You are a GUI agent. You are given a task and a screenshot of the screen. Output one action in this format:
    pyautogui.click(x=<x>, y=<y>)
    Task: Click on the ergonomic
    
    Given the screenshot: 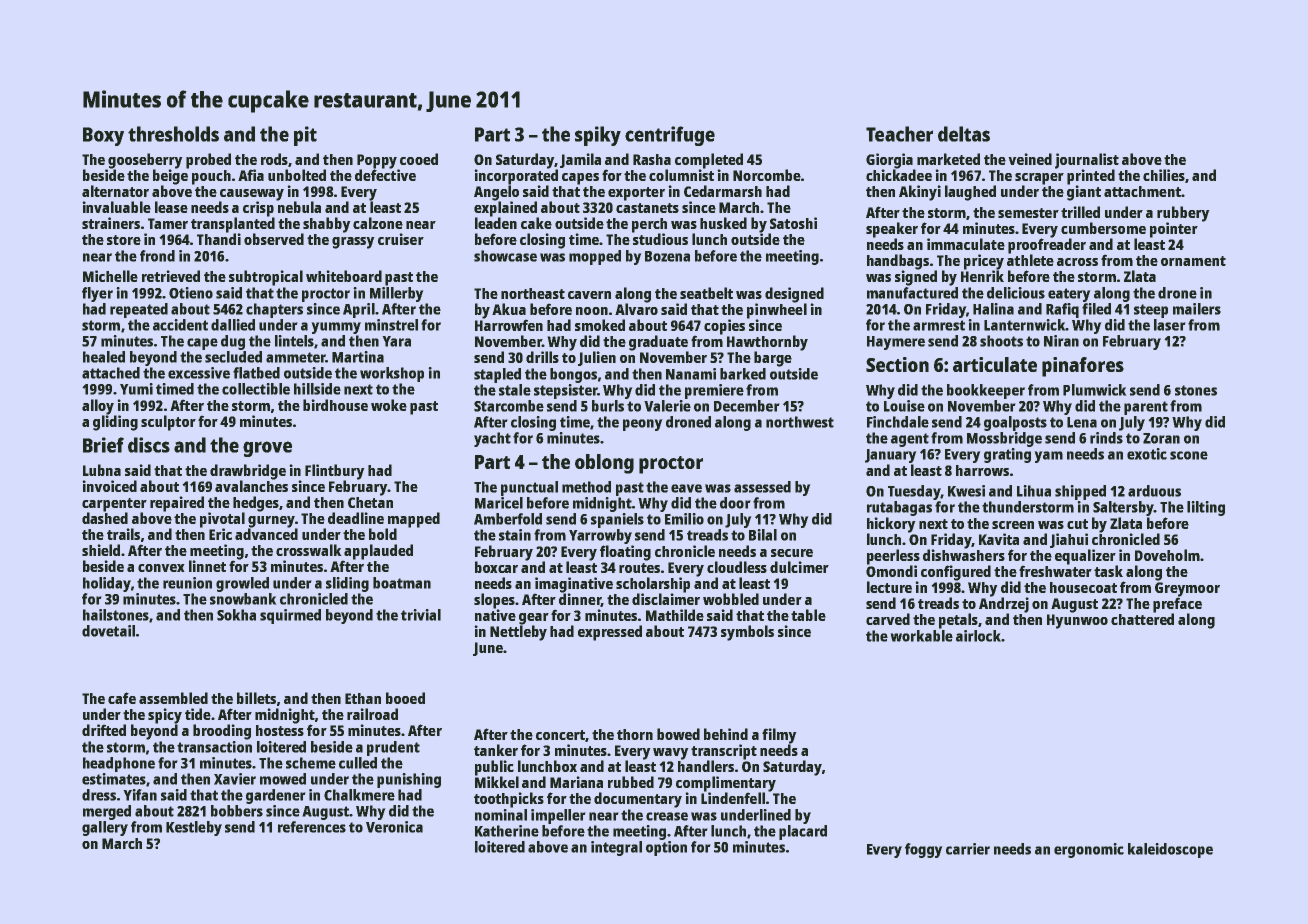 What is the action you would take?
    pyautogui.click(x=1089, y=850)
